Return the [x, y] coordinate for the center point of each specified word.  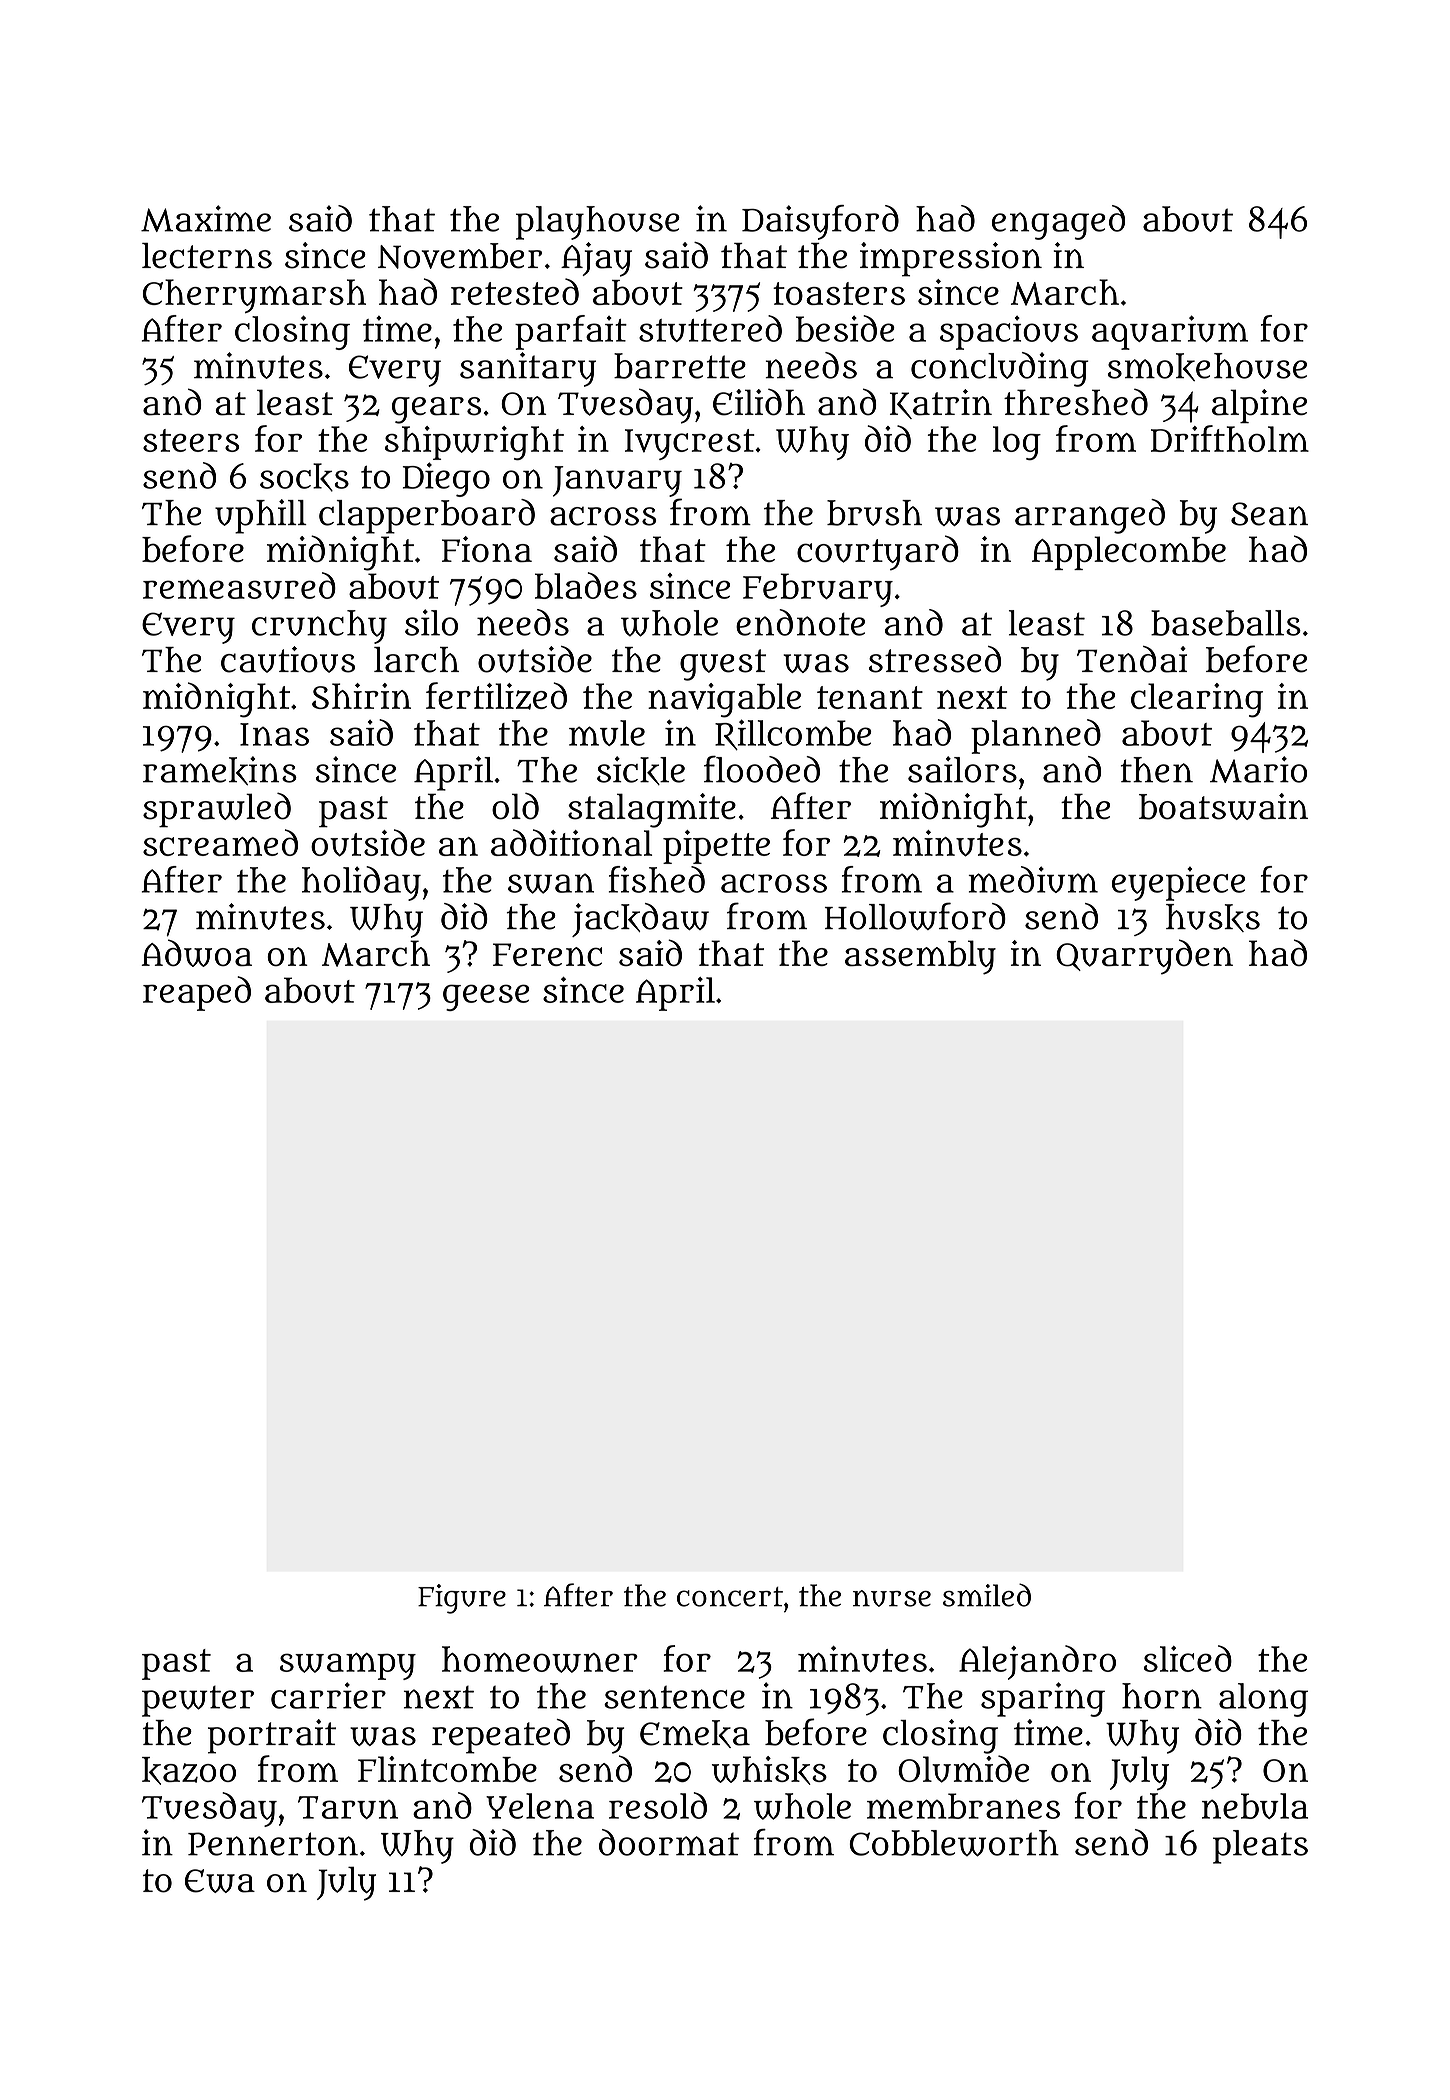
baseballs [1226, 623]
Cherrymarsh [254, 296]
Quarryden [1144, 957]
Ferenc [547, 954]
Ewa [220, 1881]
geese [486, 997]
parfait [571, 332]
